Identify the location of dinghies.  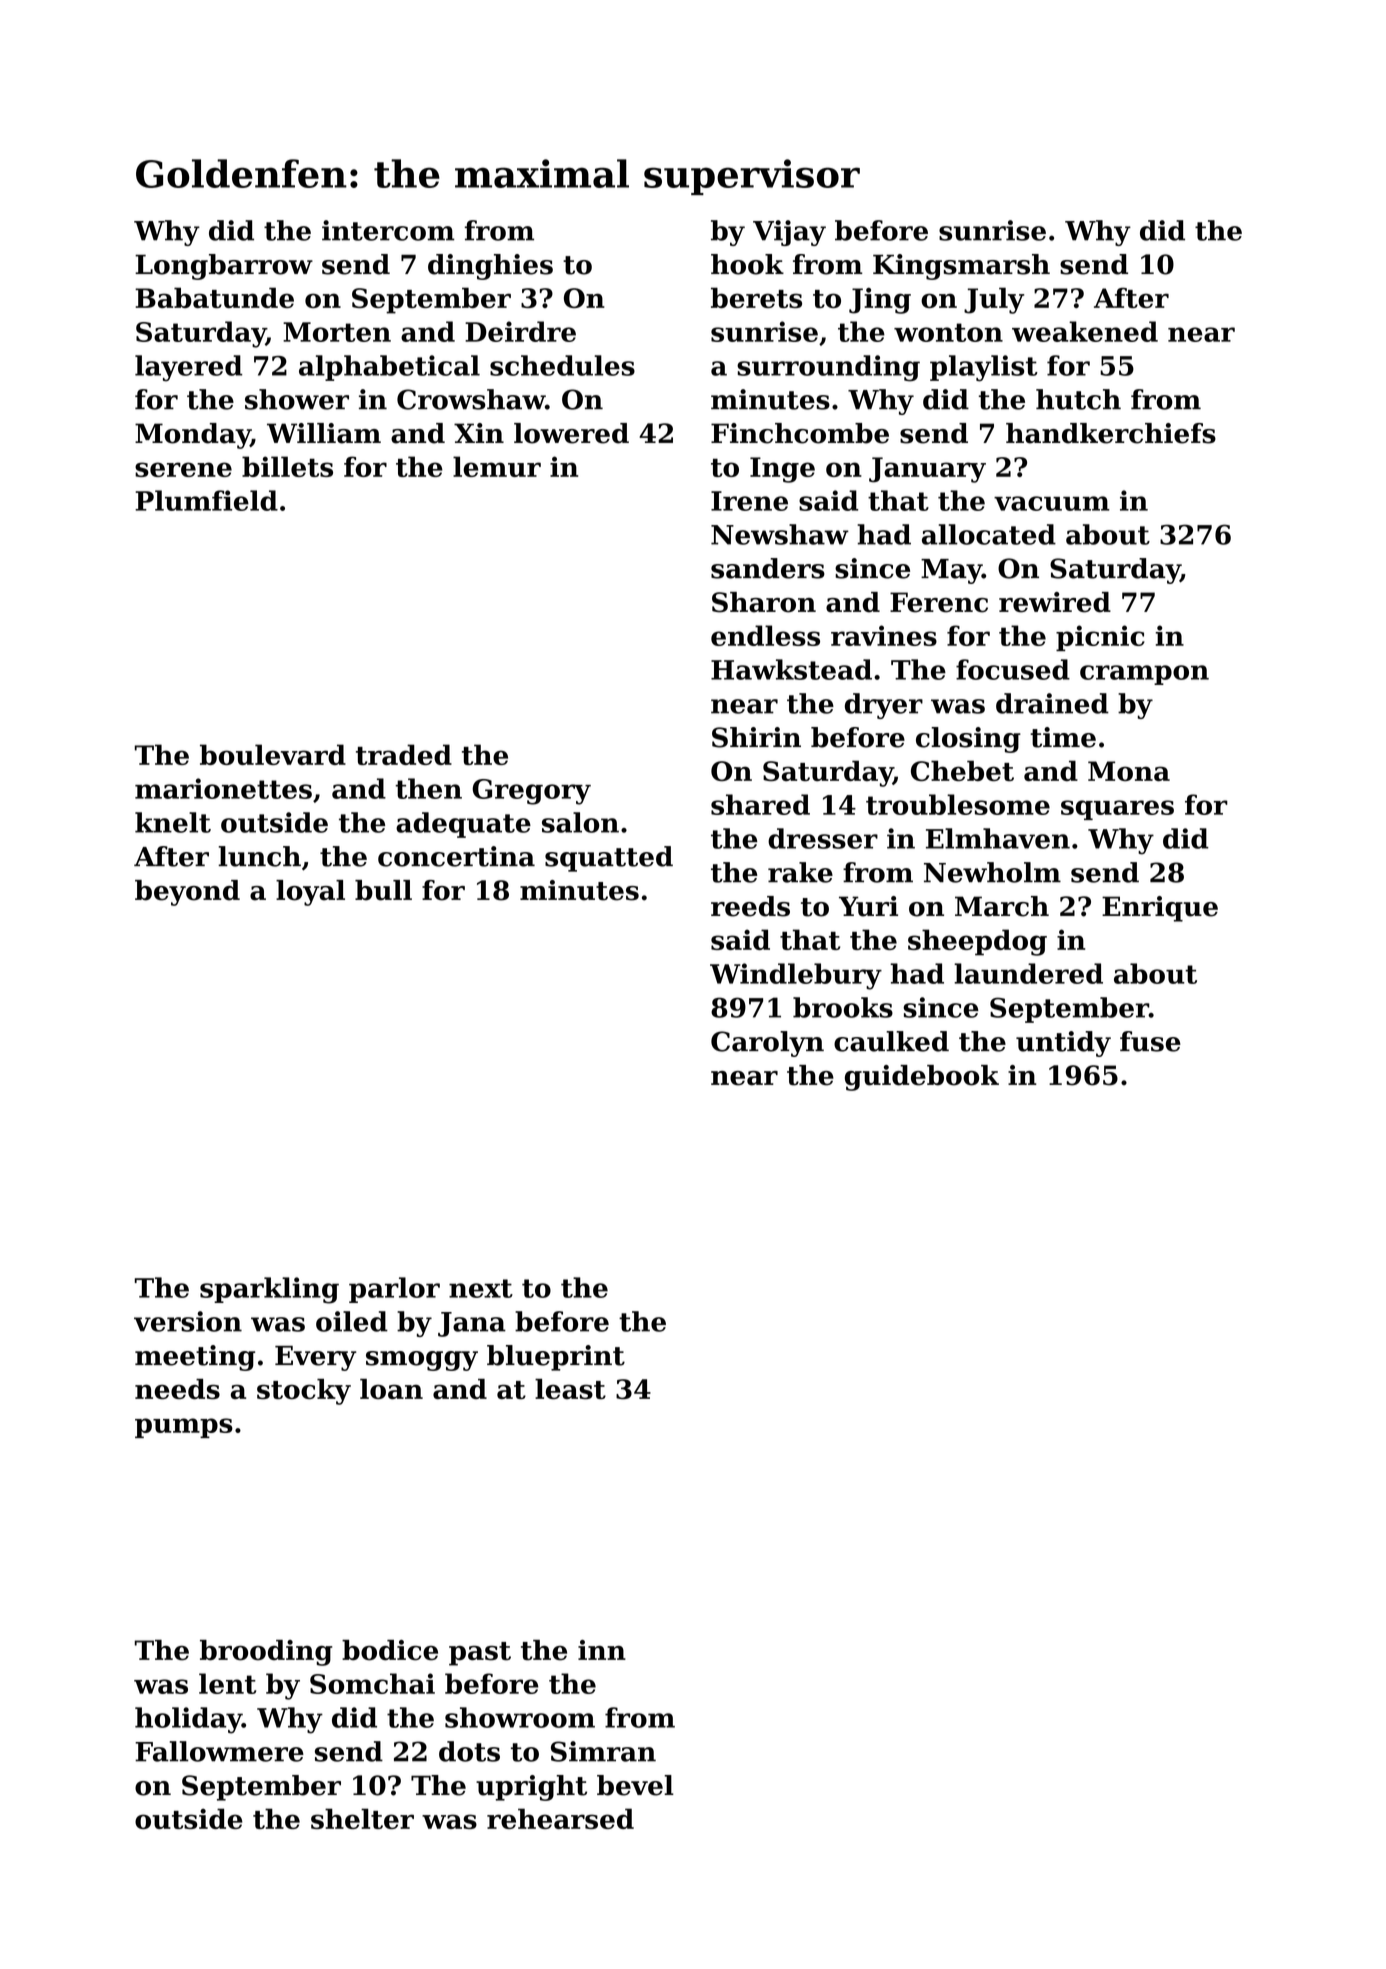
(490, 267).
